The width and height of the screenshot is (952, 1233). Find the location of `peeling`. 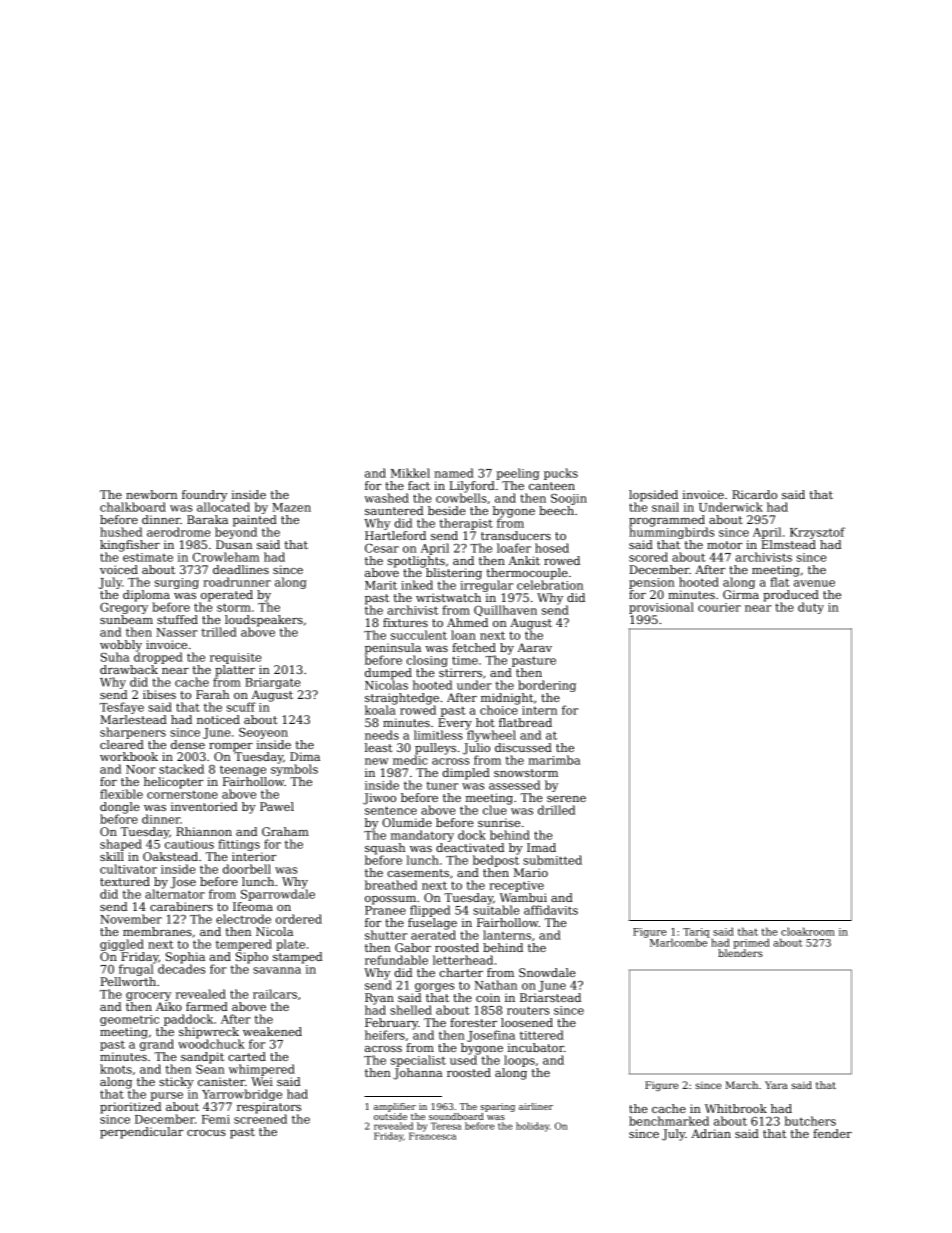

peeling is located at coordinates (517, 474).
